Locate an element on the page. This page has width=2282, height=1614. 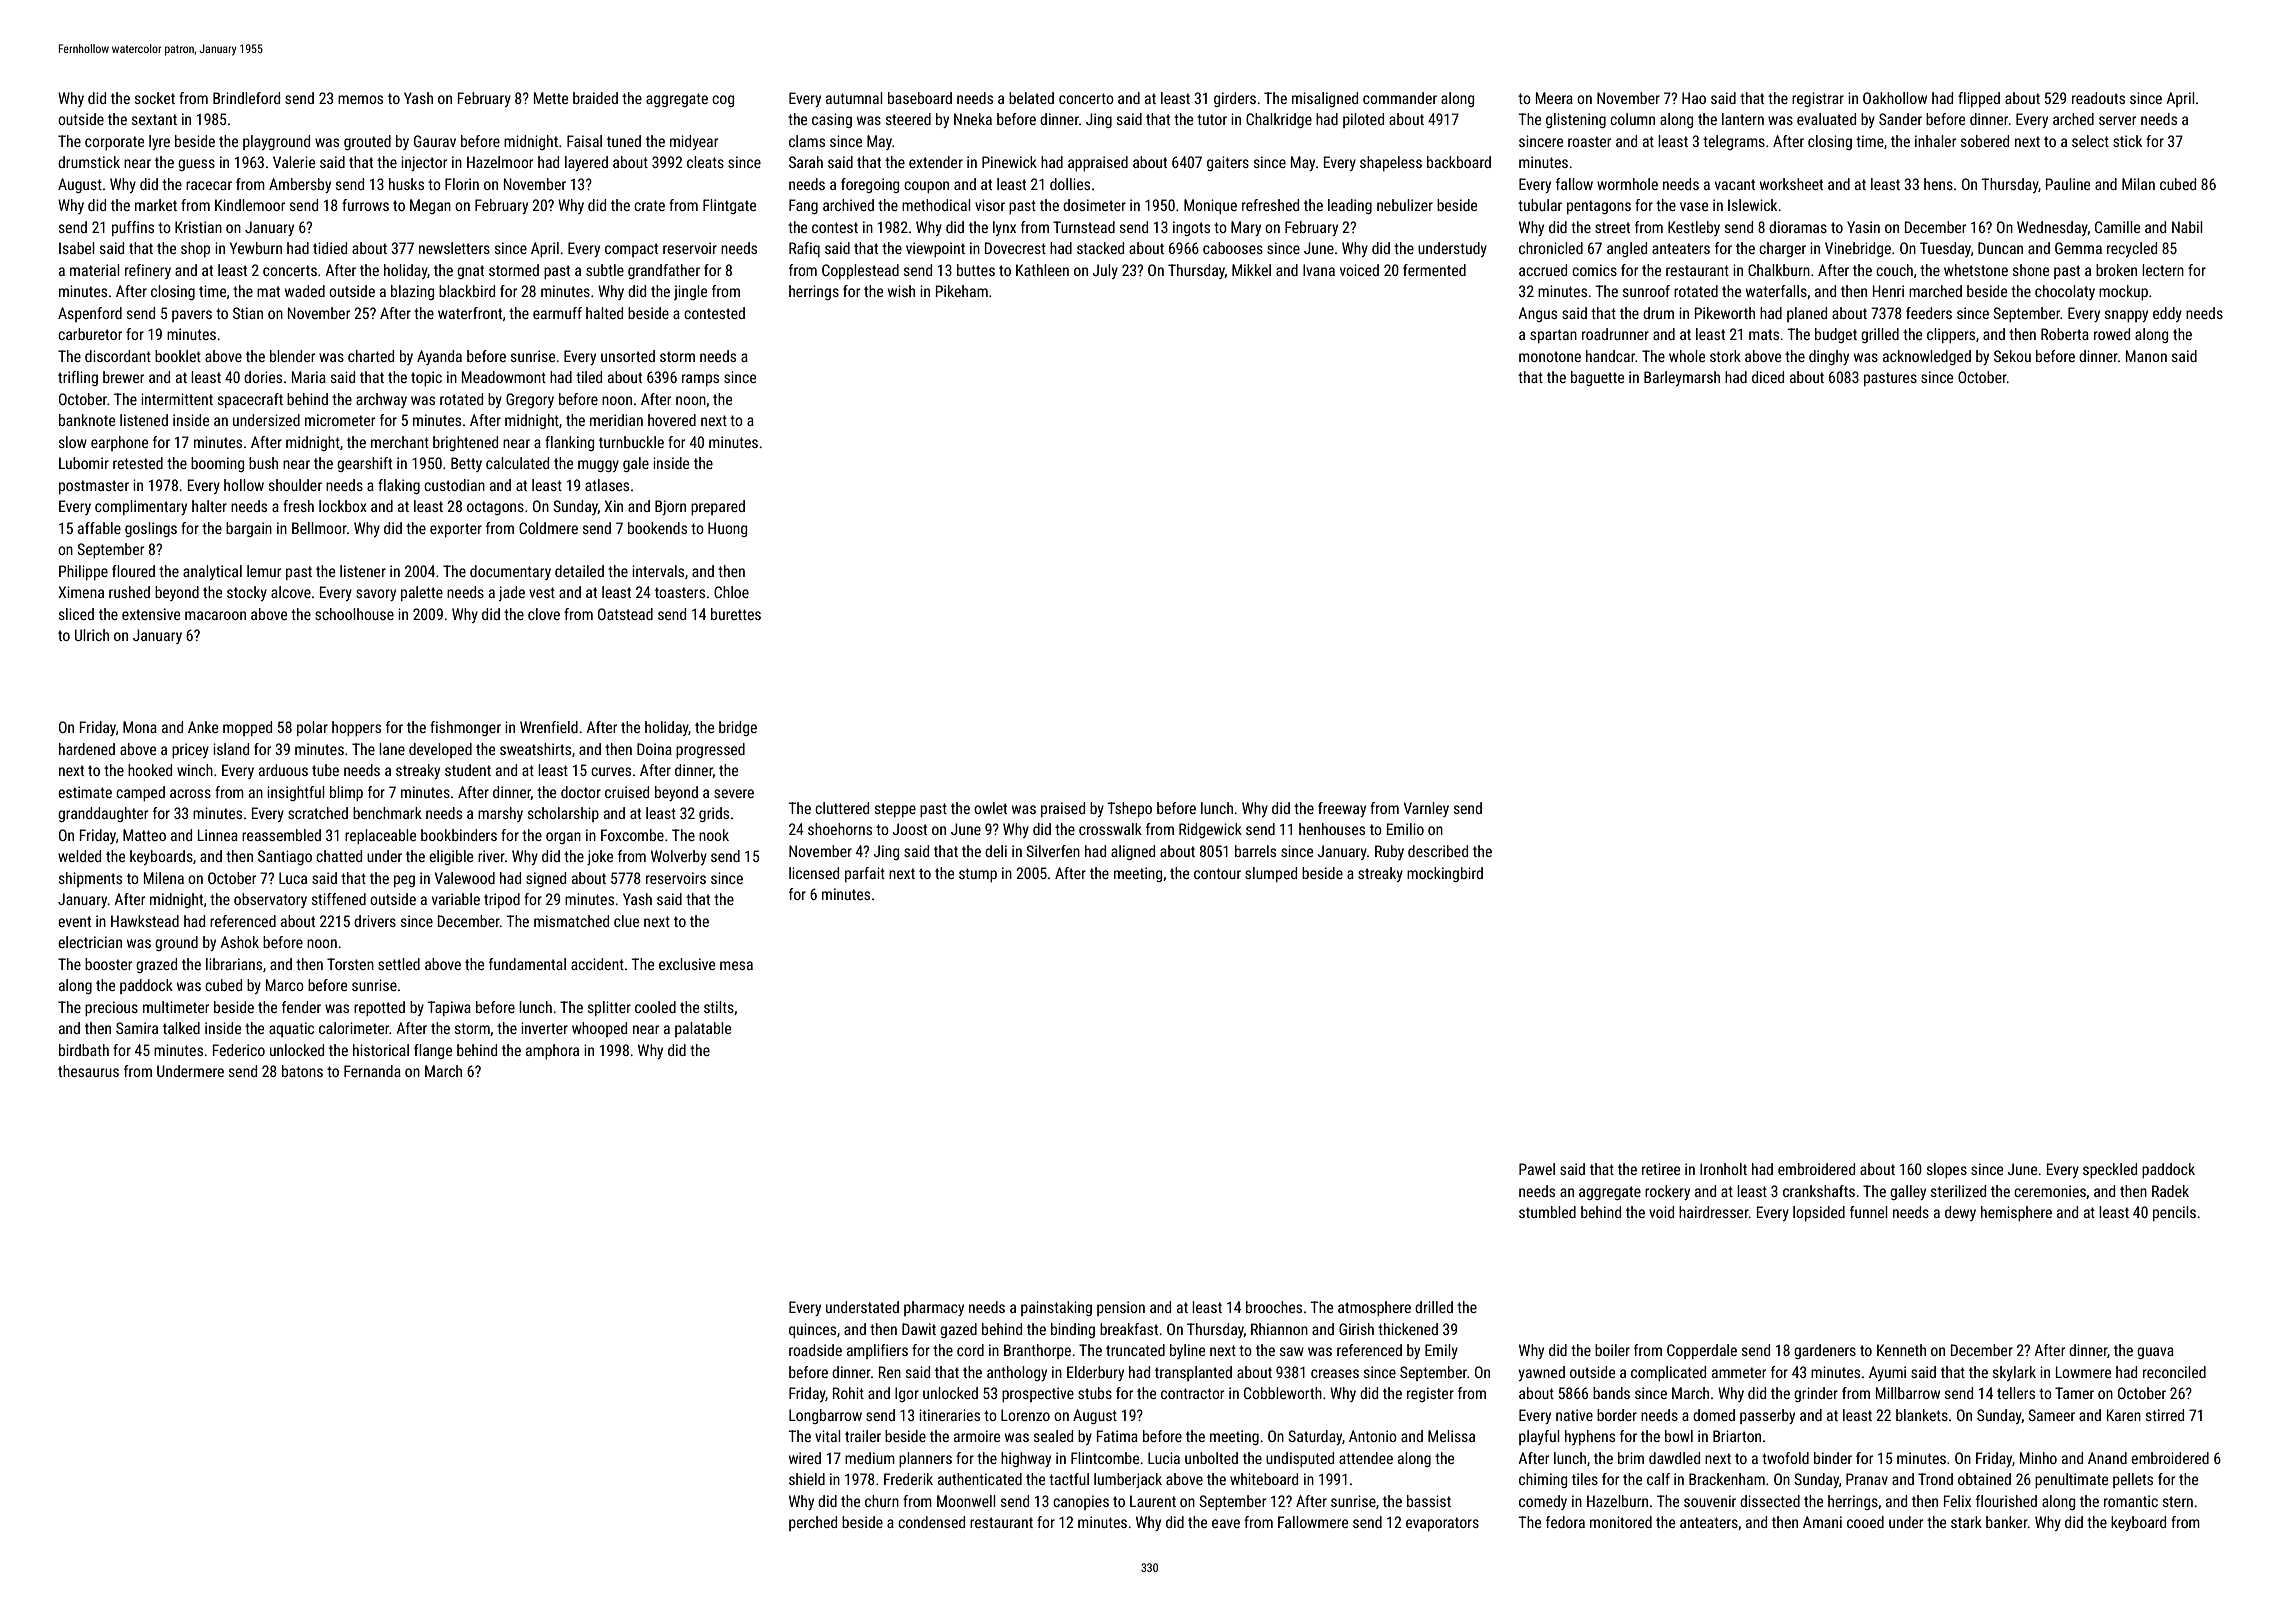
memos is located at coordinates (360, 99).
